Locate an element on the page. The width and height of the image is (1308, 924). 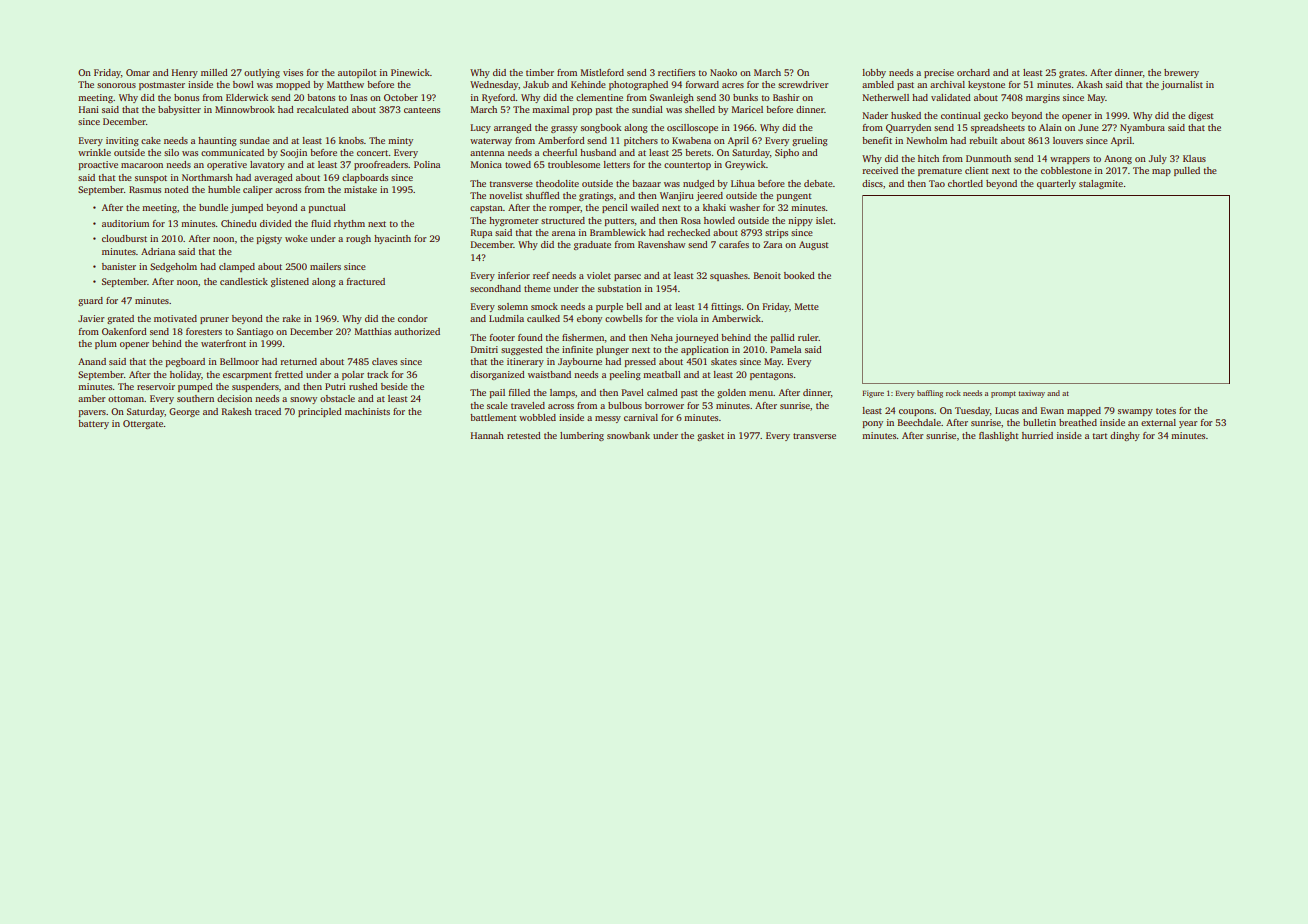
guard is located at coordinates (90, 301).
